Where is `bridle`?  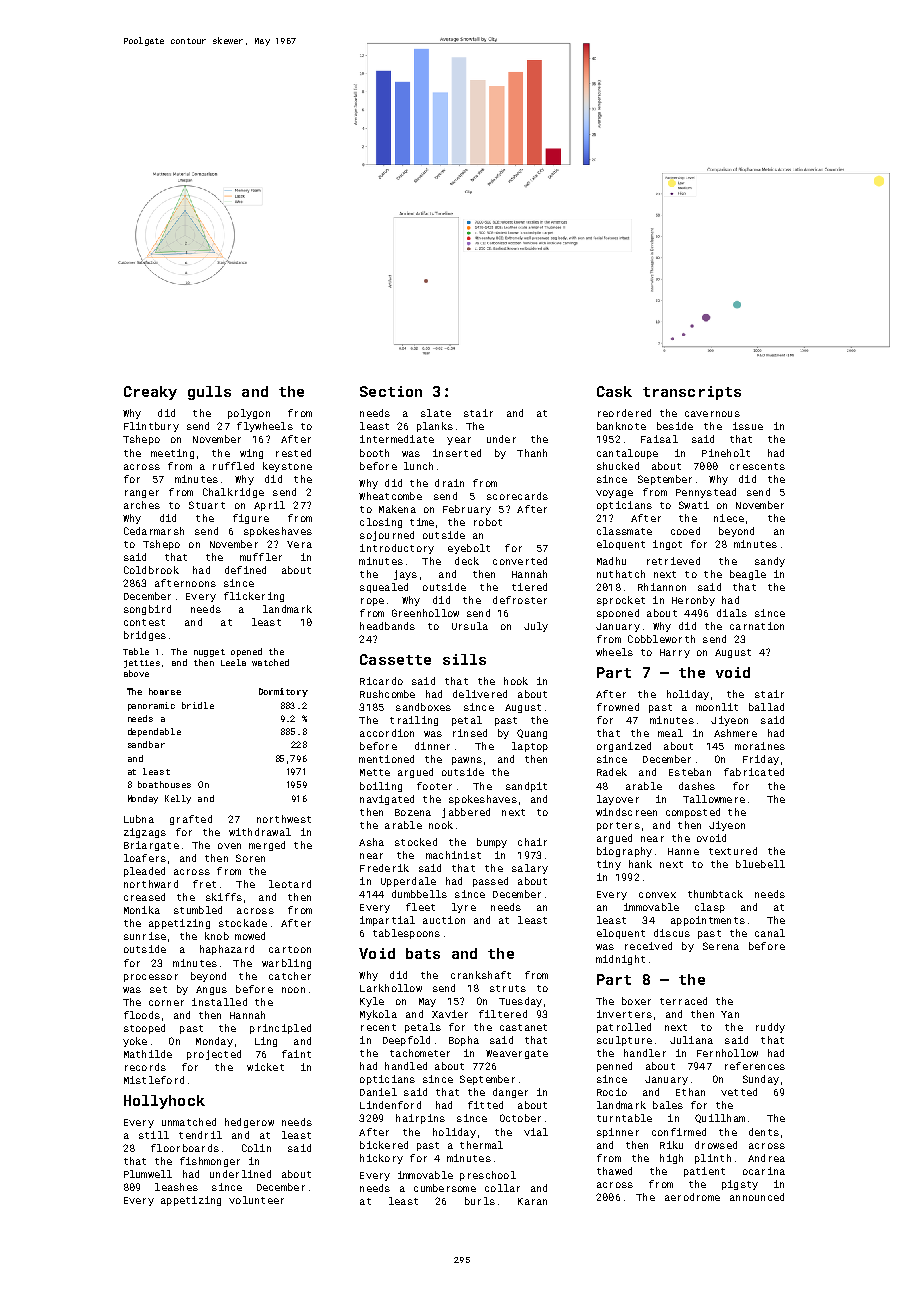 bridle is located at coordinates (198, 705).
